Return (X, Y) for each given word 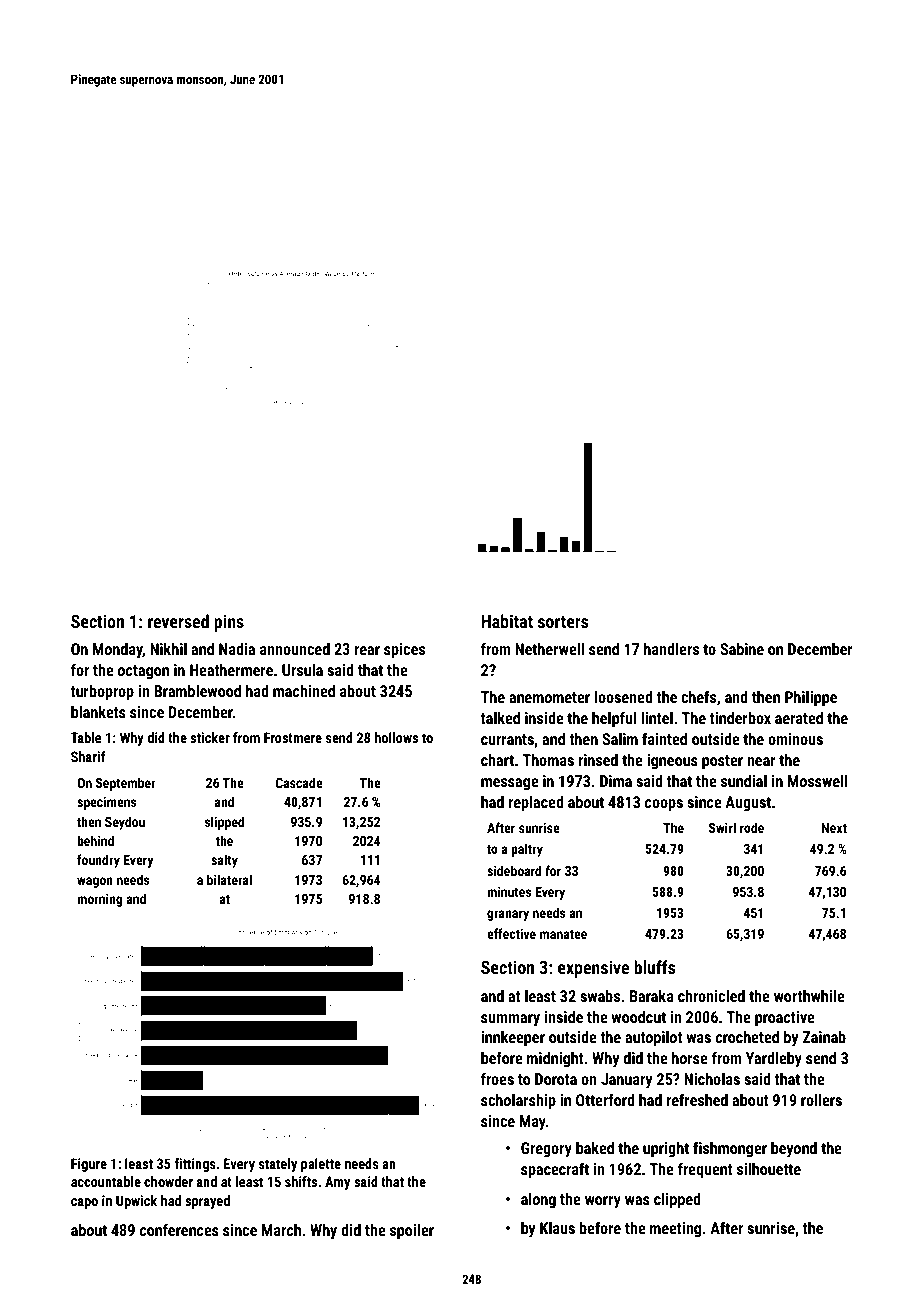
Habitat (507, 621)
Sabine (742, 649)
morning (100, 900)
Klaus (557, 1228)
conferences (179, 1229)
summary (510, 1020)
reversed (178, 621)
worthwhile (809, 996)
